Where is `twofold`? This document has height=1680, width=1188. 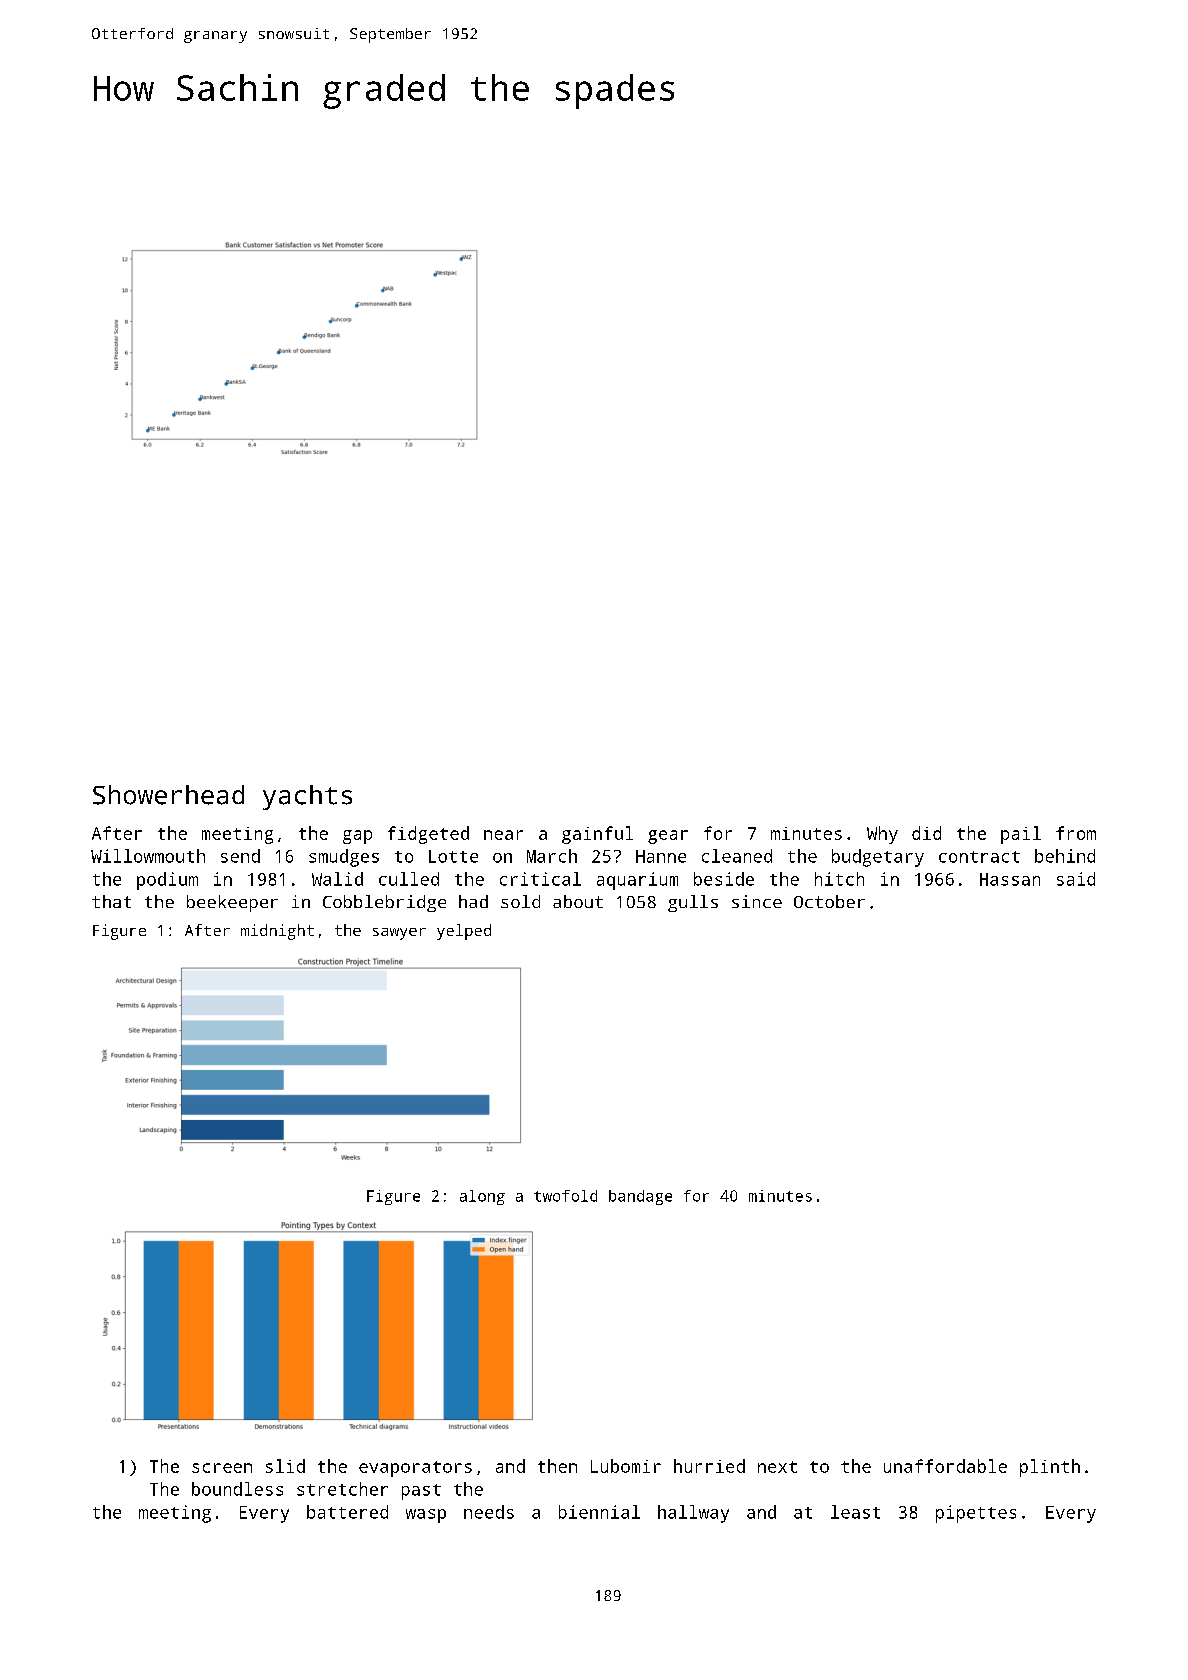 twofold is located at coordinates (565, 1196).
